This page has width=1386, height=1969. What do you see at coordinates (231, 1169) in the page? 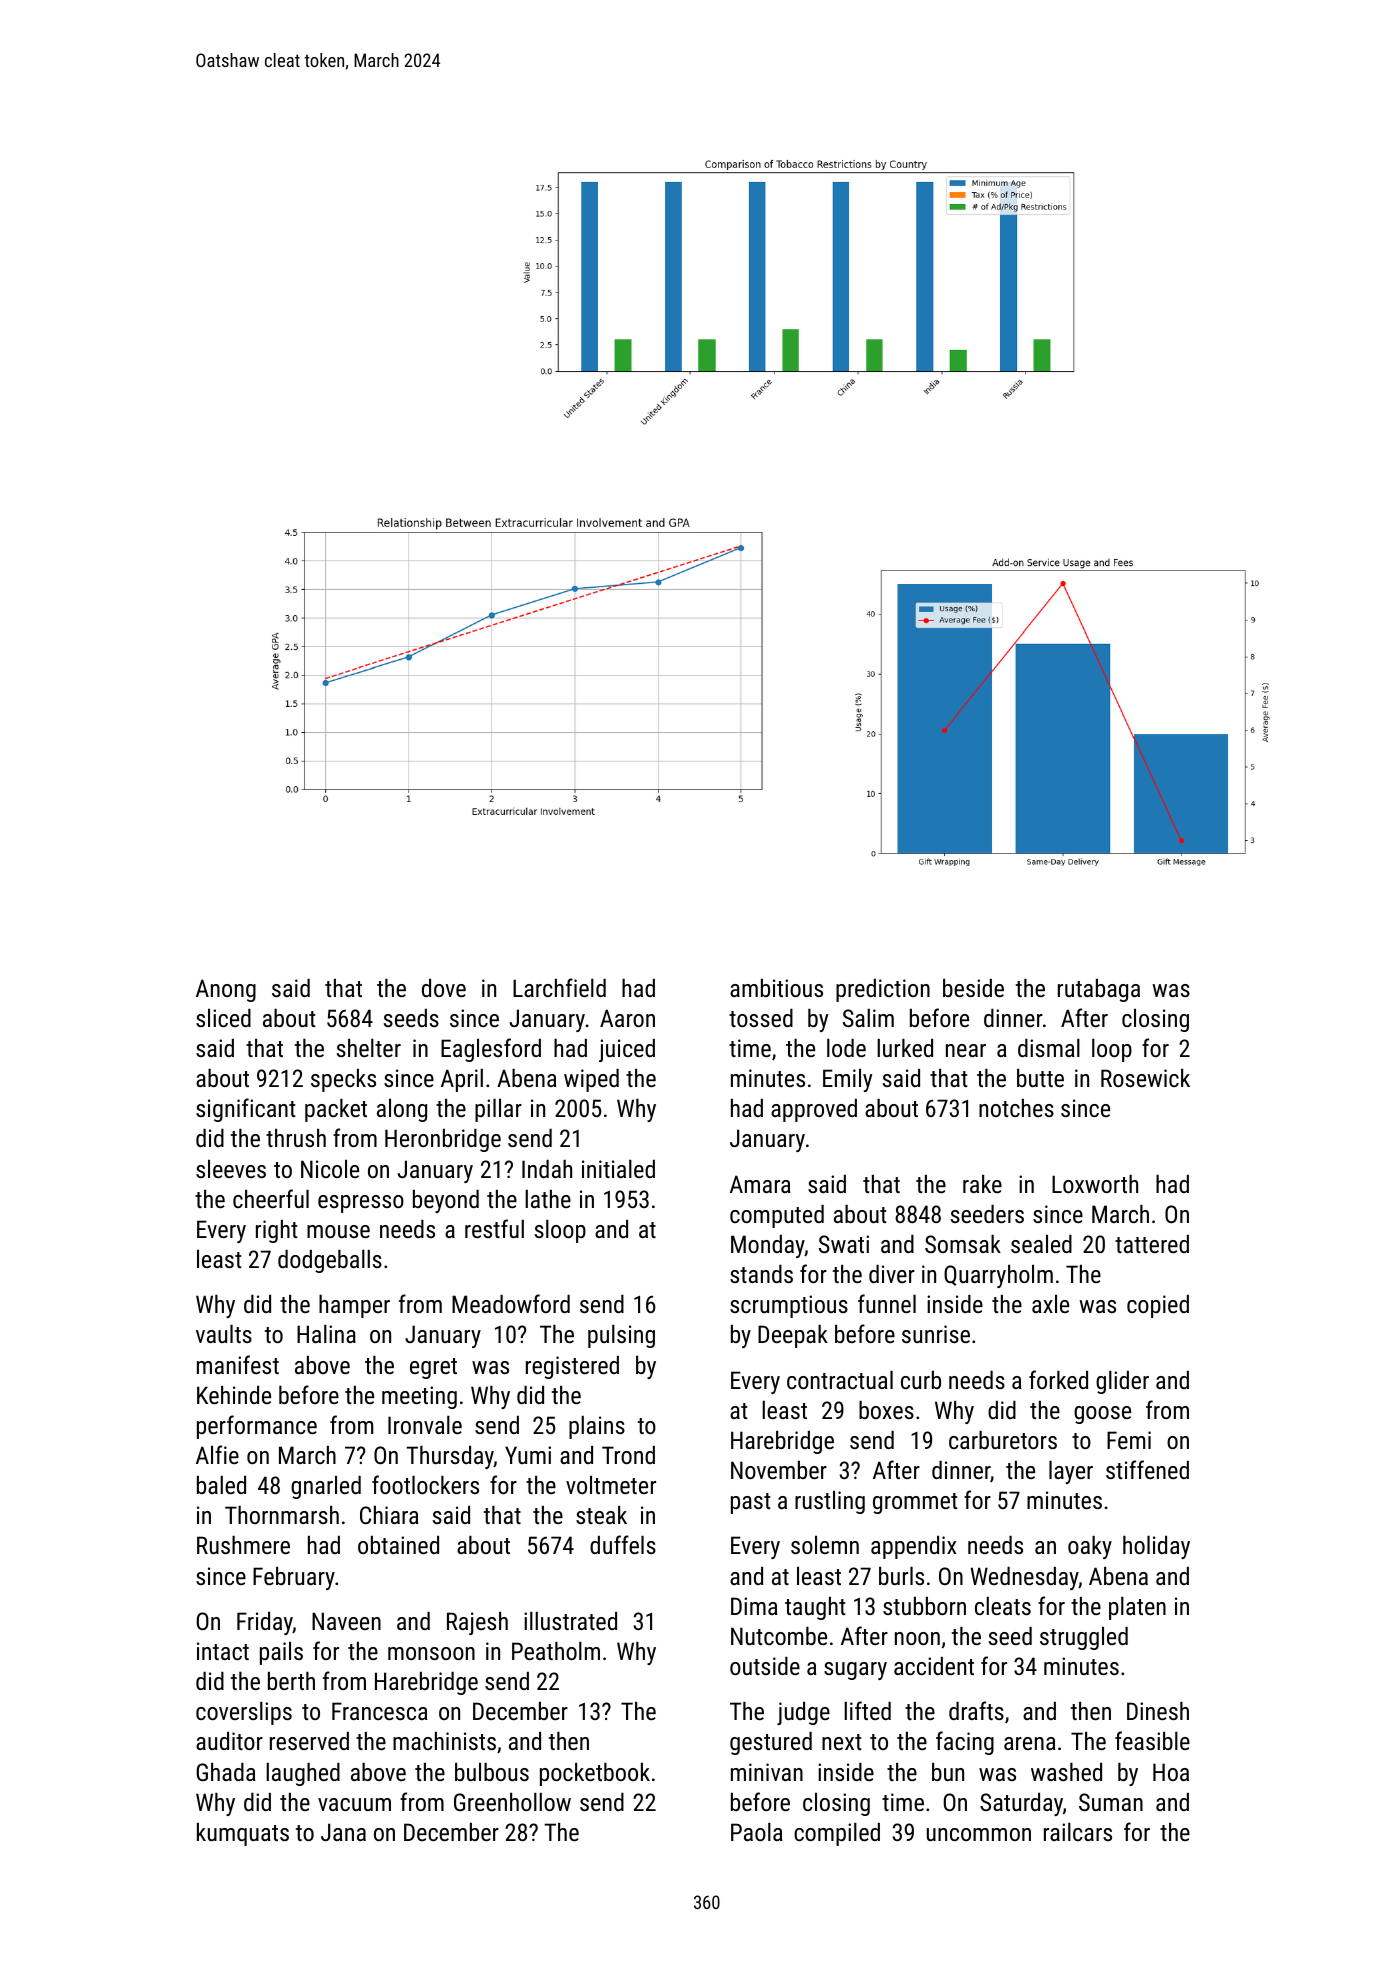
I see `sleeves` at bounding box center [231, 1169].
